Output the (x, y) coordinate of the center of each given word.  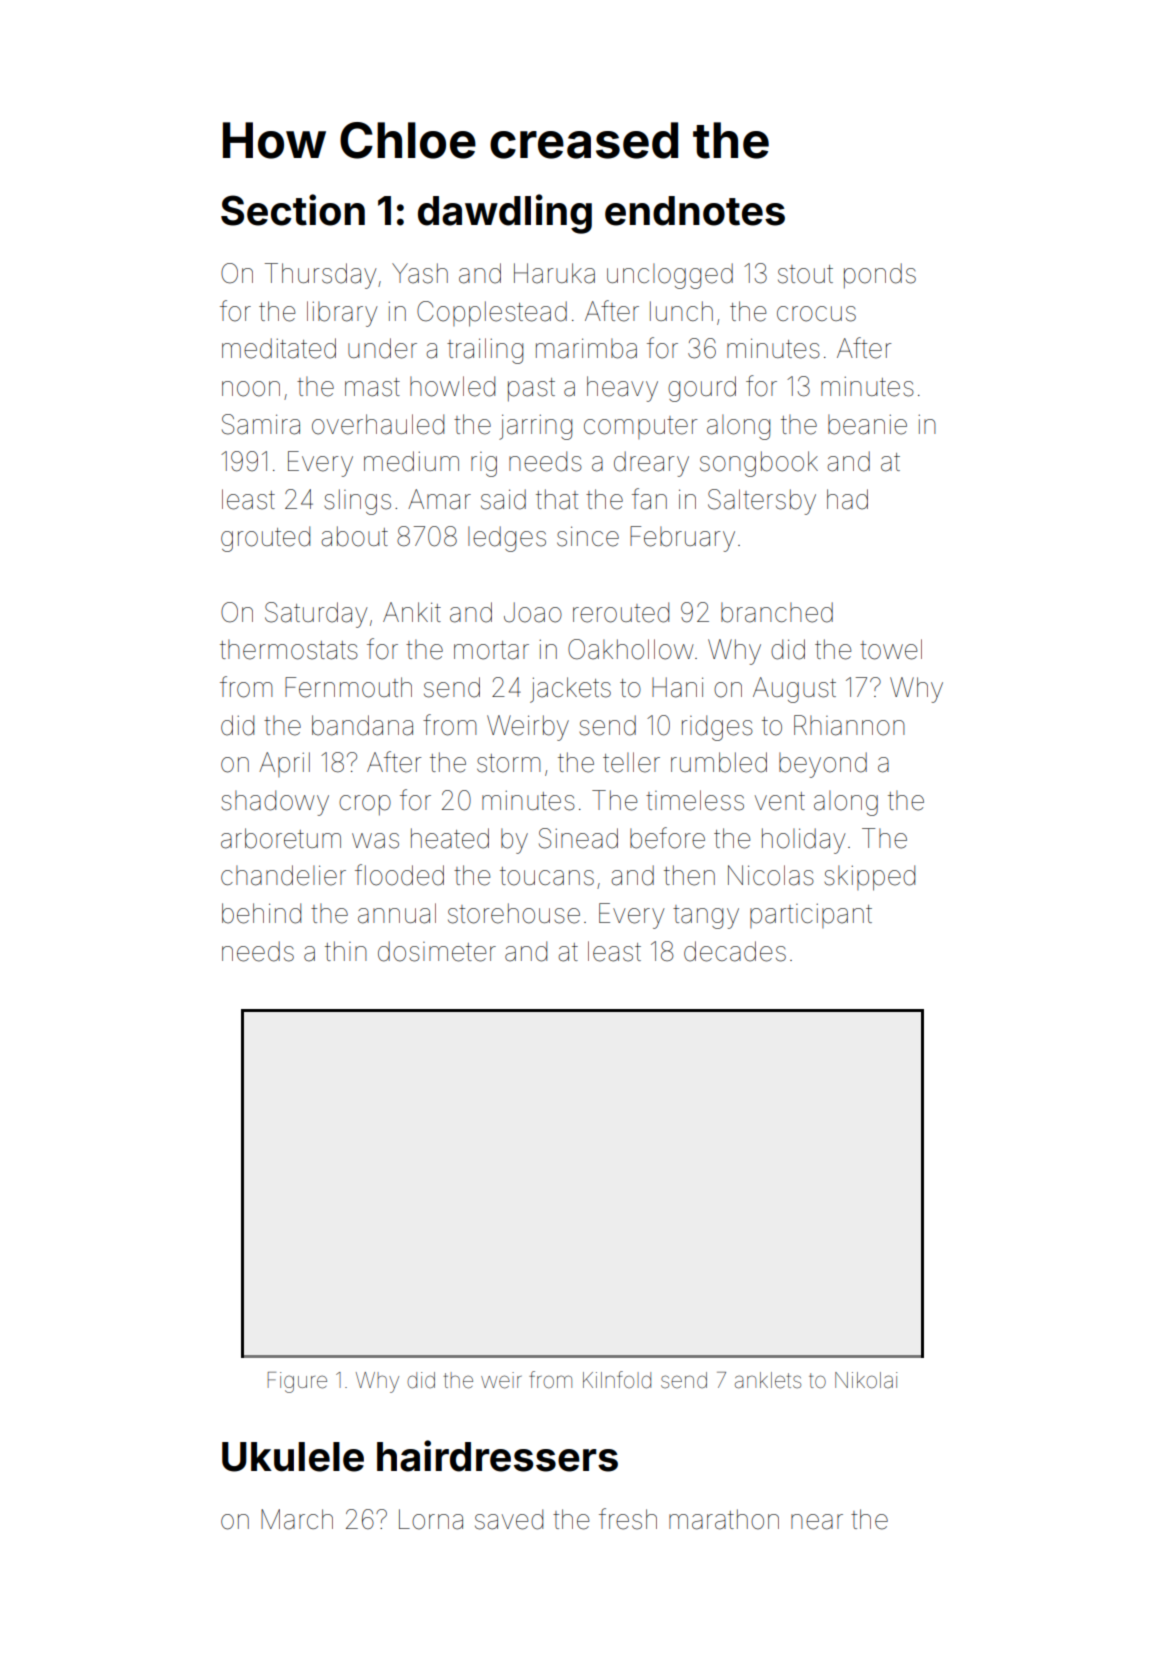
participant (811, 915)
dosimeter (437, 951)
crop (365, 805)
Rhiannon (849, 725)
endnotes (695, 211)
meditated (279, 348)
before (667, 838)
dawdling (505, 214)
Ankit (412, 612)
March (297, 1519)
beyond (823, 765)
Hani (677, 687)
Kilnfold (617, 1380)
